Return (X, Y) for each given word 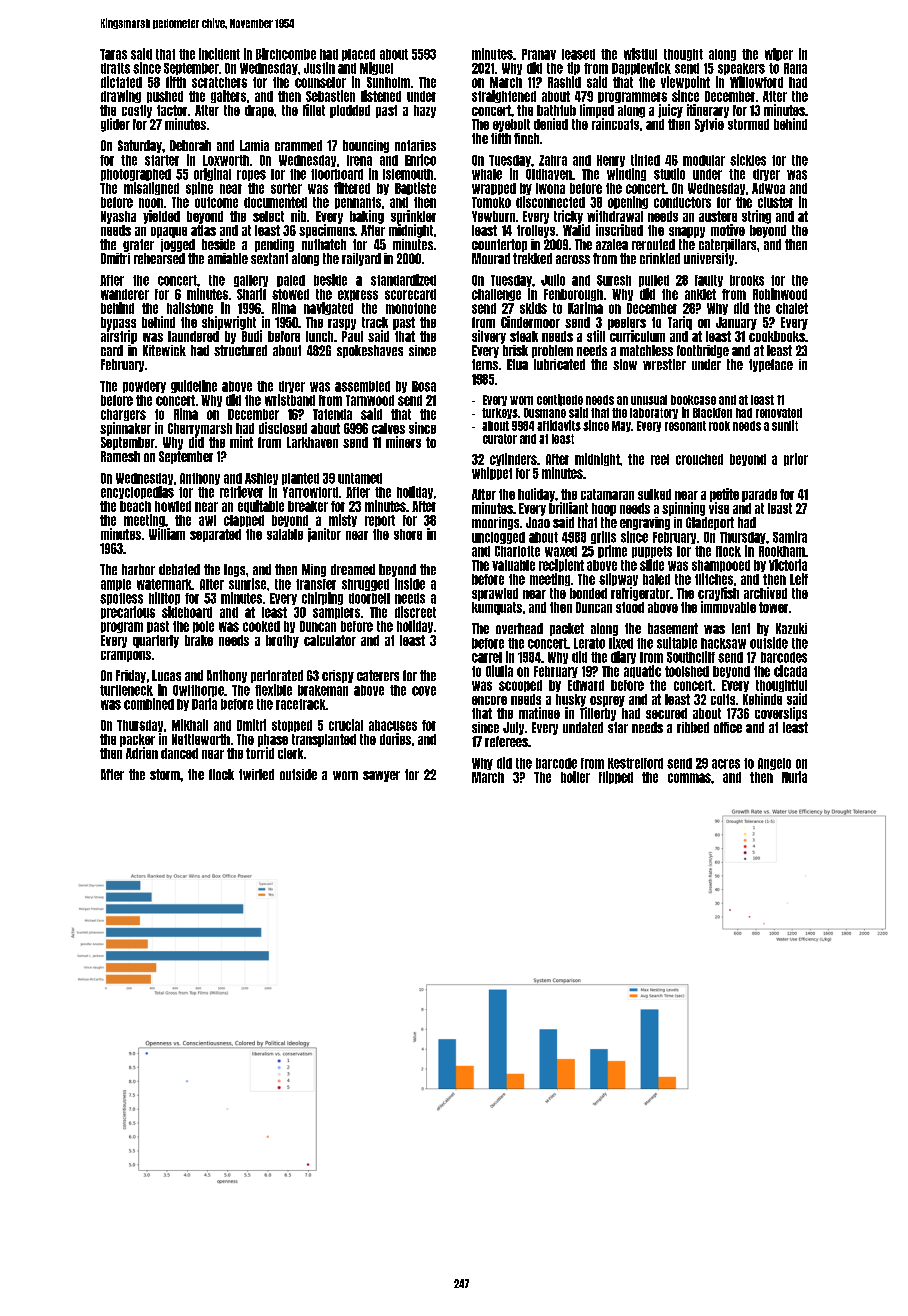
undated (583, 727)
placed (358, 55)
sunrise (247, 584)
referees (506, 741)
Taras (113, 54)
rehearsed (159, 258)
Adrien (142, 753)
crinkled (660, 258)
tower (773, 607)
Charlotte (517, 551)
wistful (640, 54)
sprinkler (413, 217)
